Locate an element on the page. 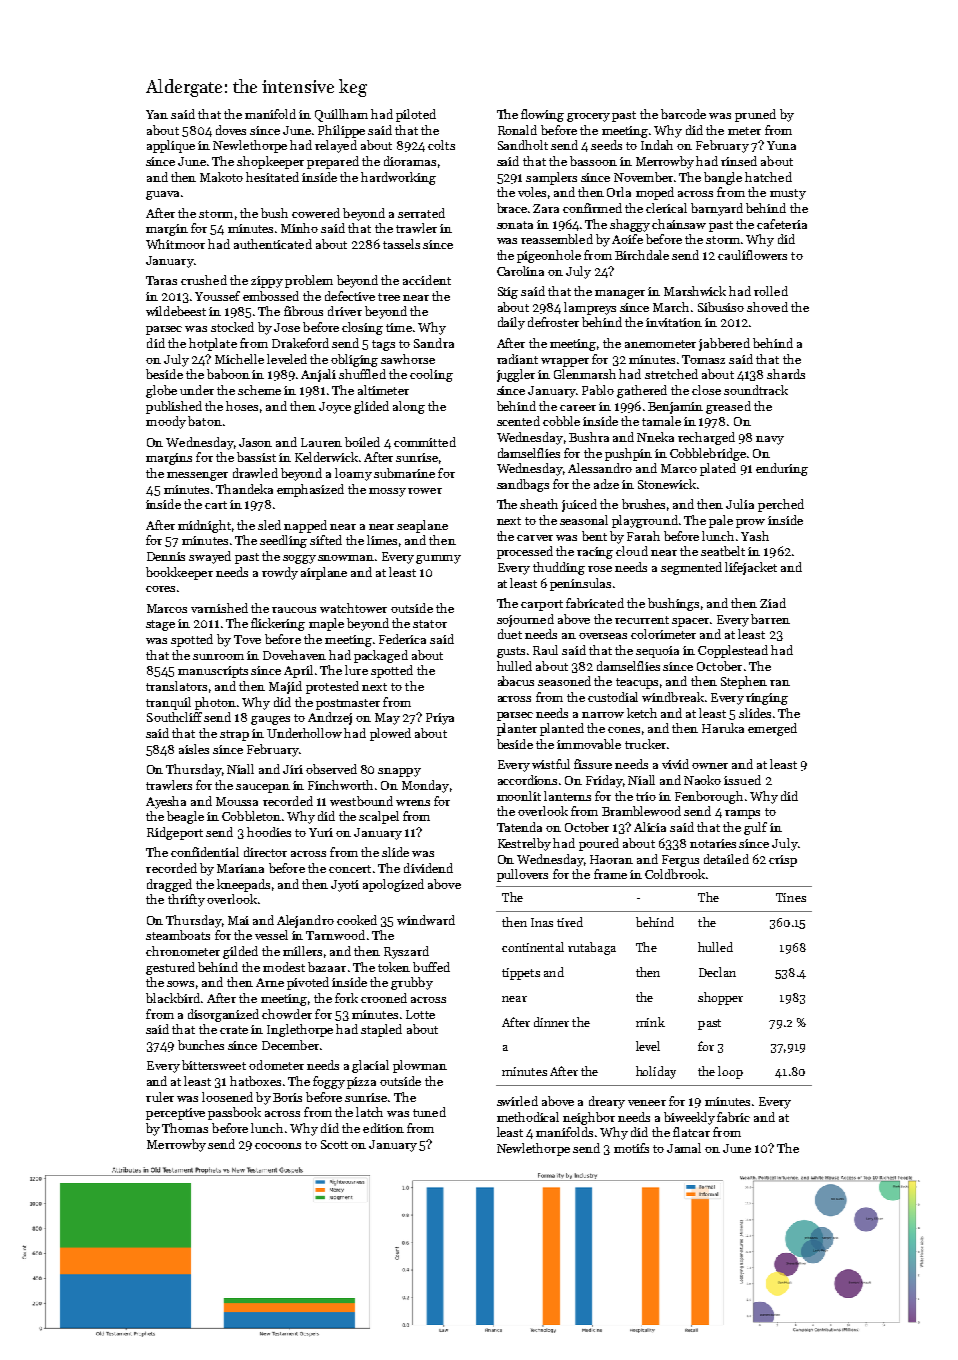 This page has height=1360, width=958. dividend is located at coordinates (428, 868).
